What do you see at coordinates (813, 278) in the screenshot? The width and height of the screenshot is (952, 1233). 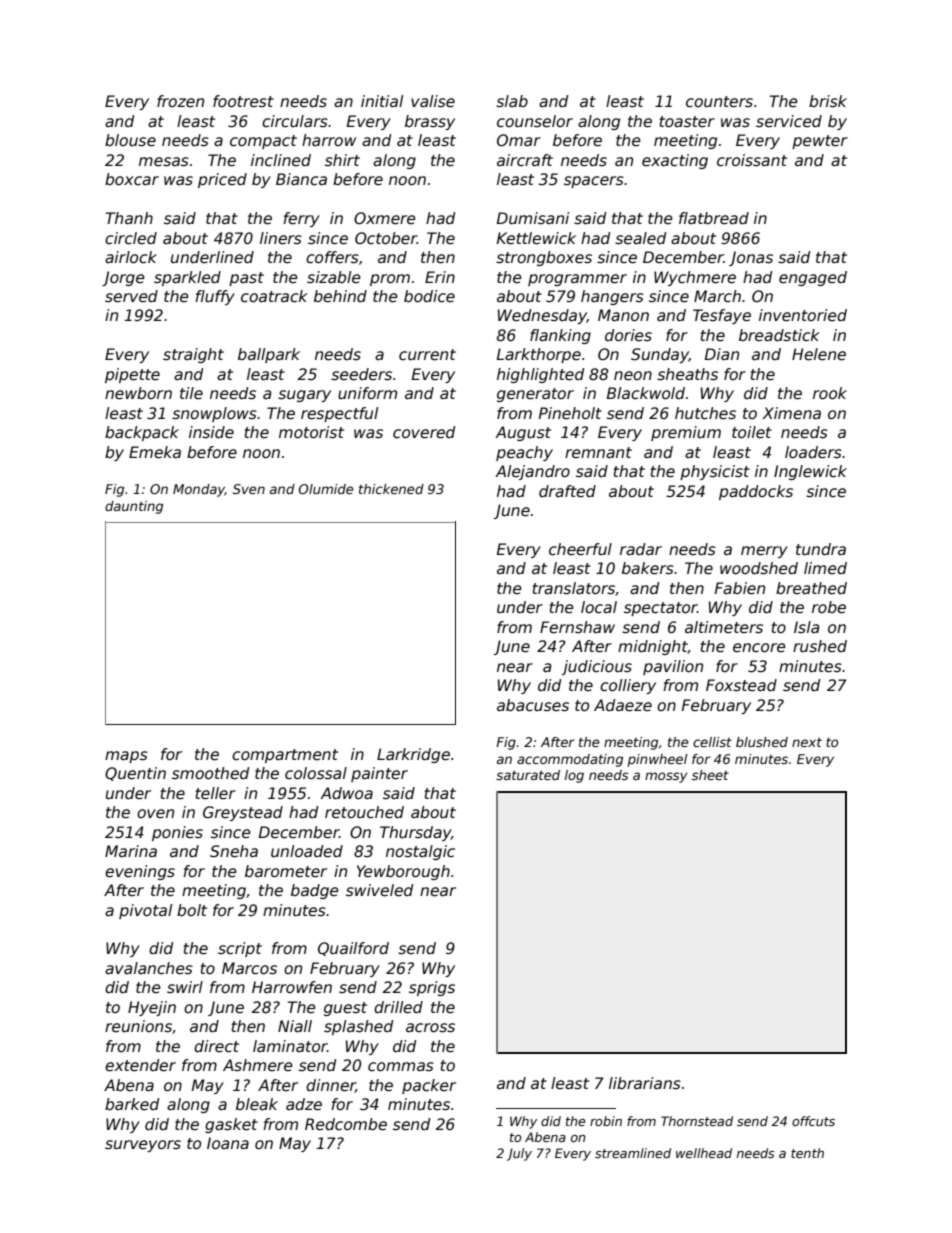 I see `engaged` at bounding box center [813, 278].
